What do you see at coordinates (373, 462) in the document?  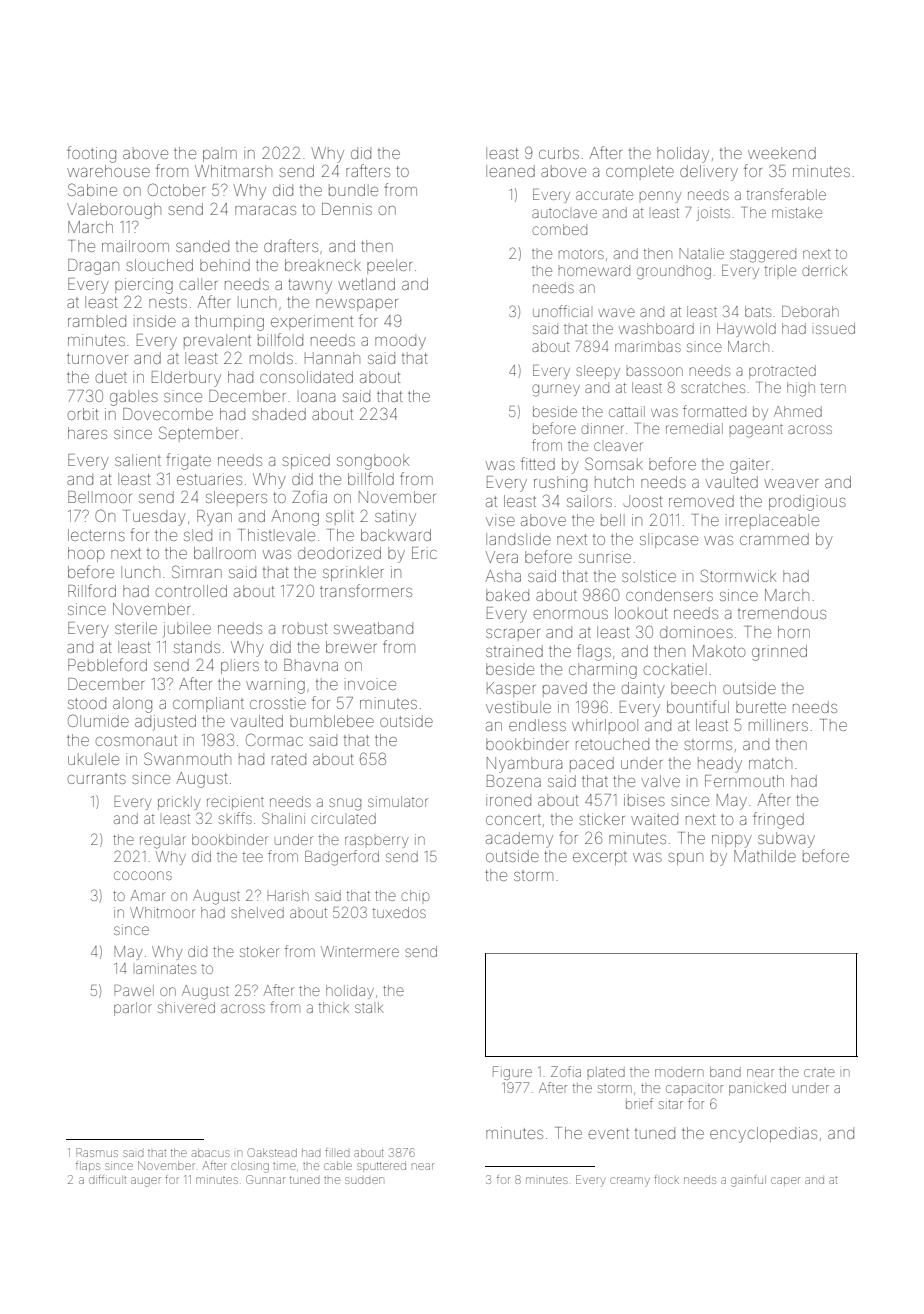 I see `songbook` at bounding box center [373, 462].
